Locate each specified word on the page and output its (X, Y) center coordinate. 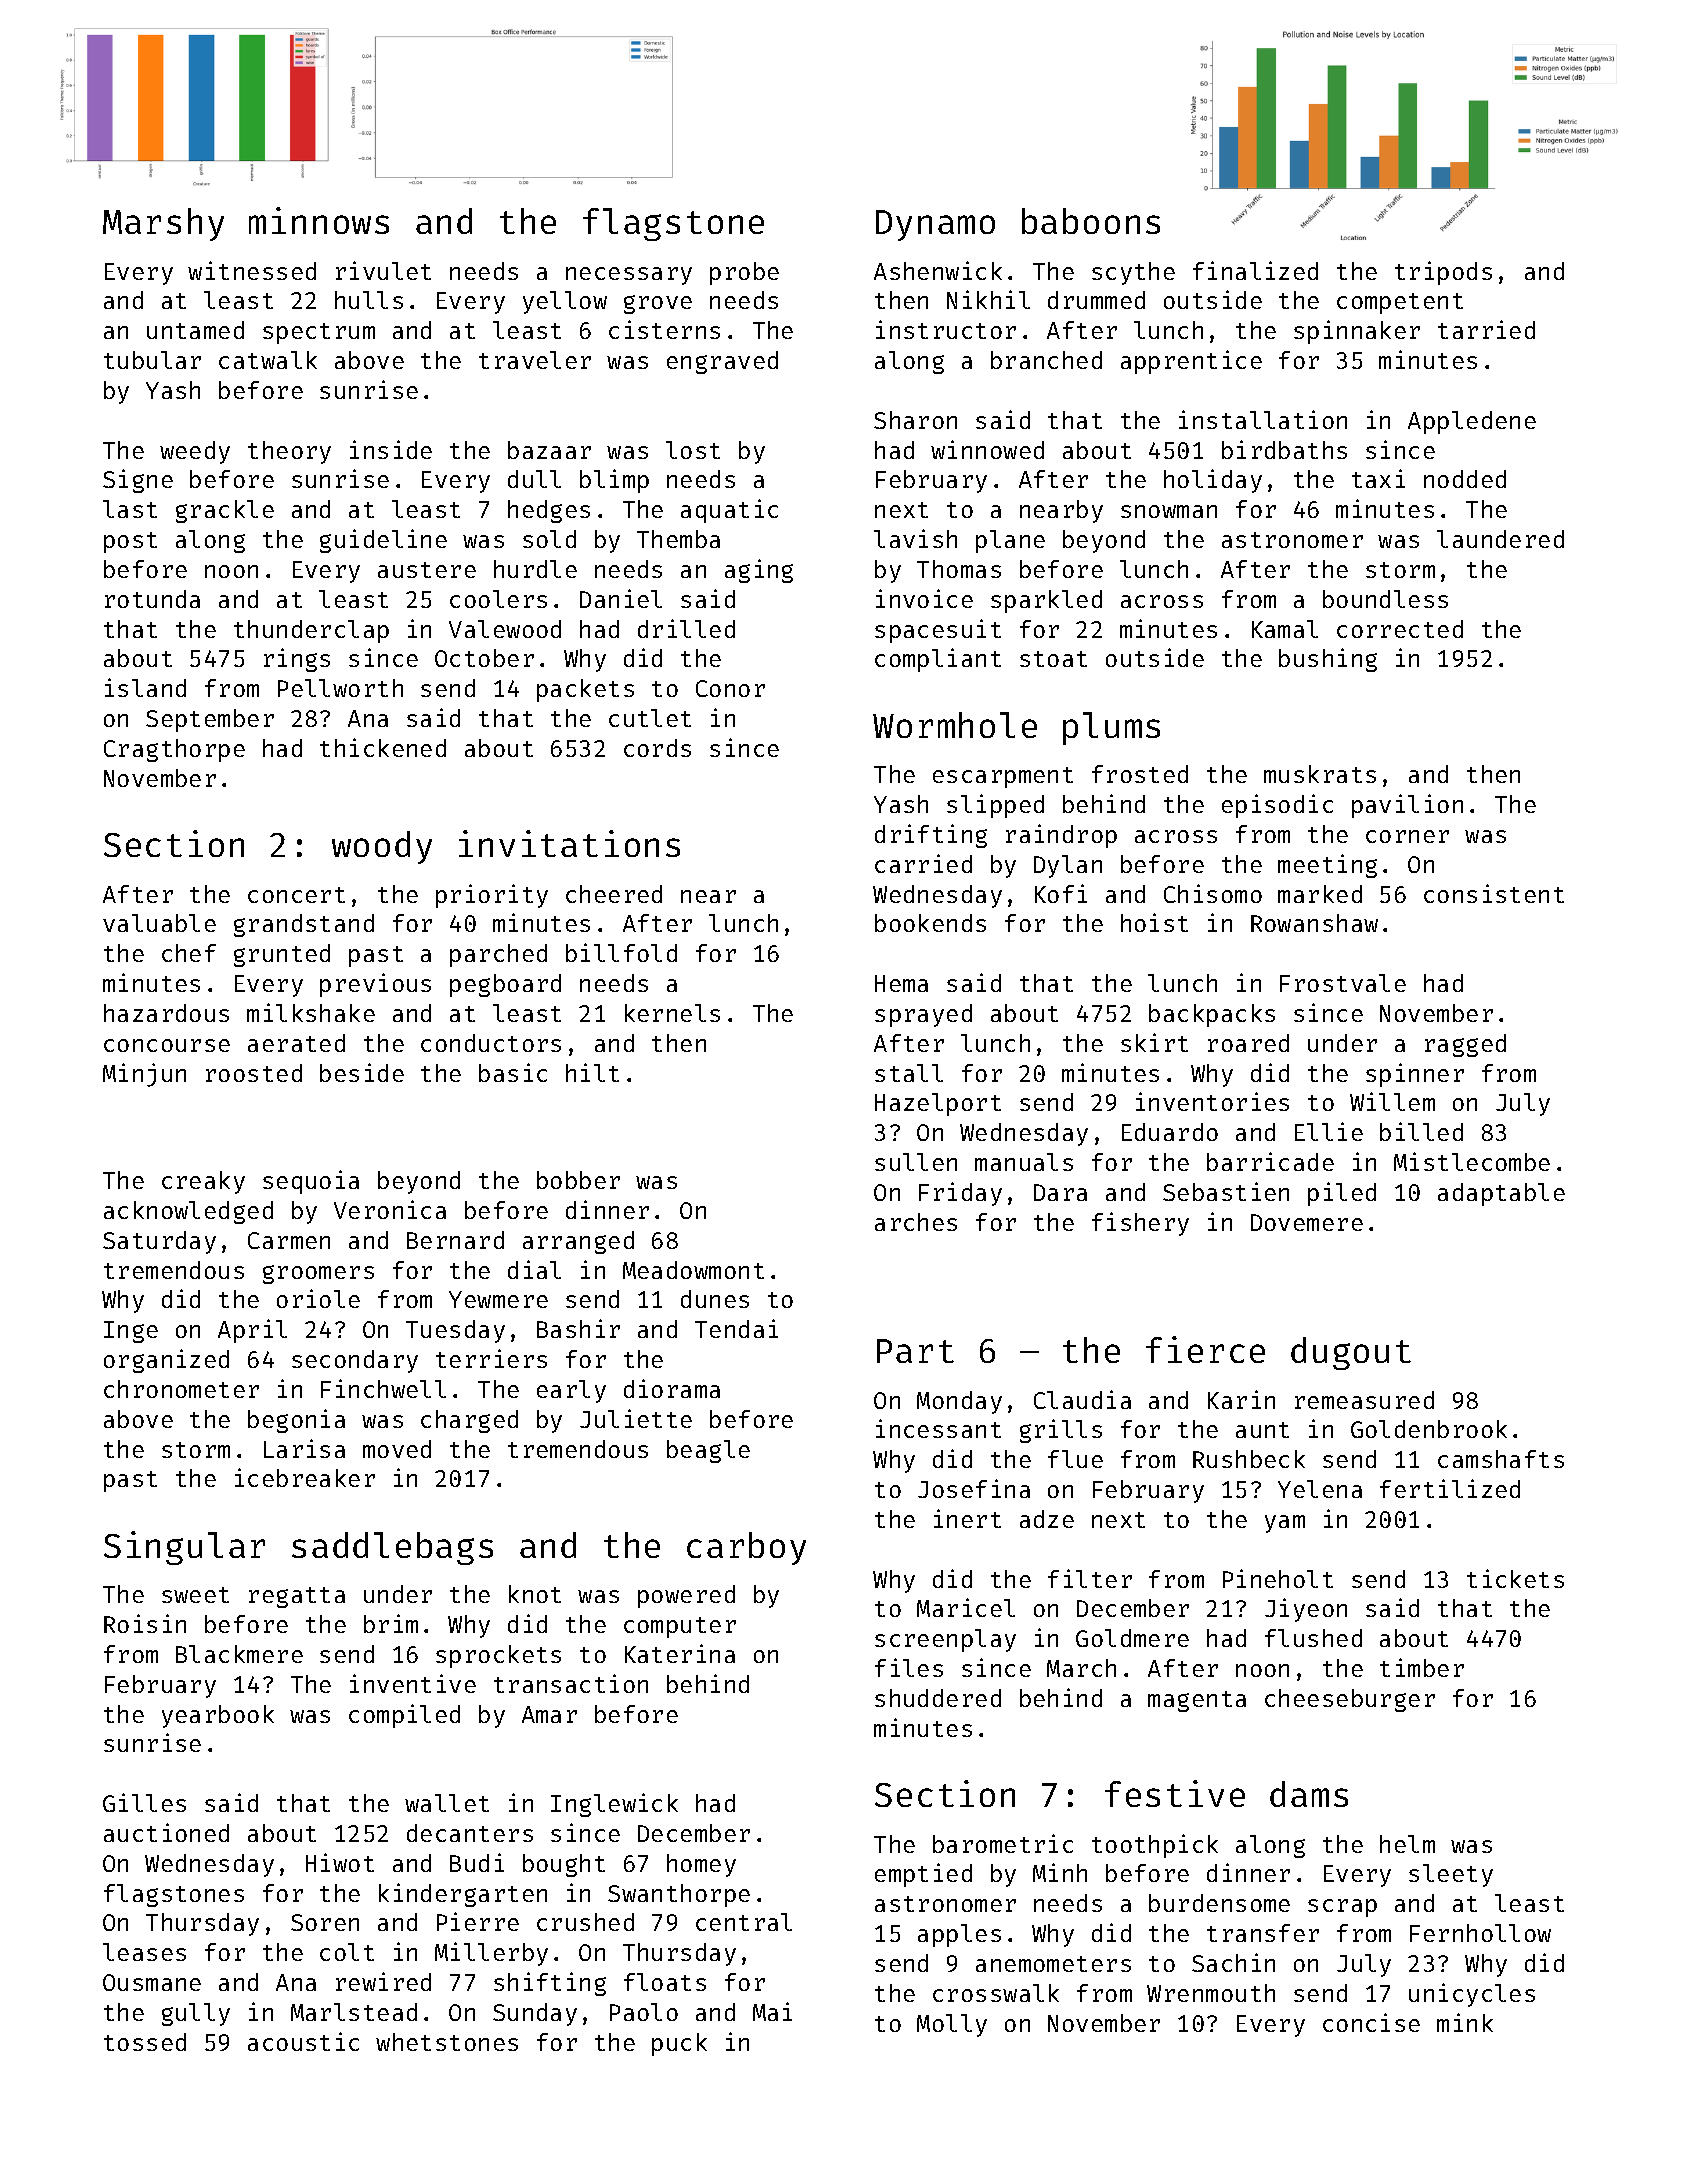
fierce (1205, 1349)
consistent (1494, 893)
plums (1111, 728)
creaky (203, 1182)
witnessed (252, 270)
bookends (930, 923)
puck (679, 2044)
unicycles (1472, 1995)
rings (297, 660)
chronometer (181, 1389)
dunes (715, 1299)
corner (1407, 836)
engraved (722, 362)
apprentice (1191, 362)
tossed (145, 2042)
